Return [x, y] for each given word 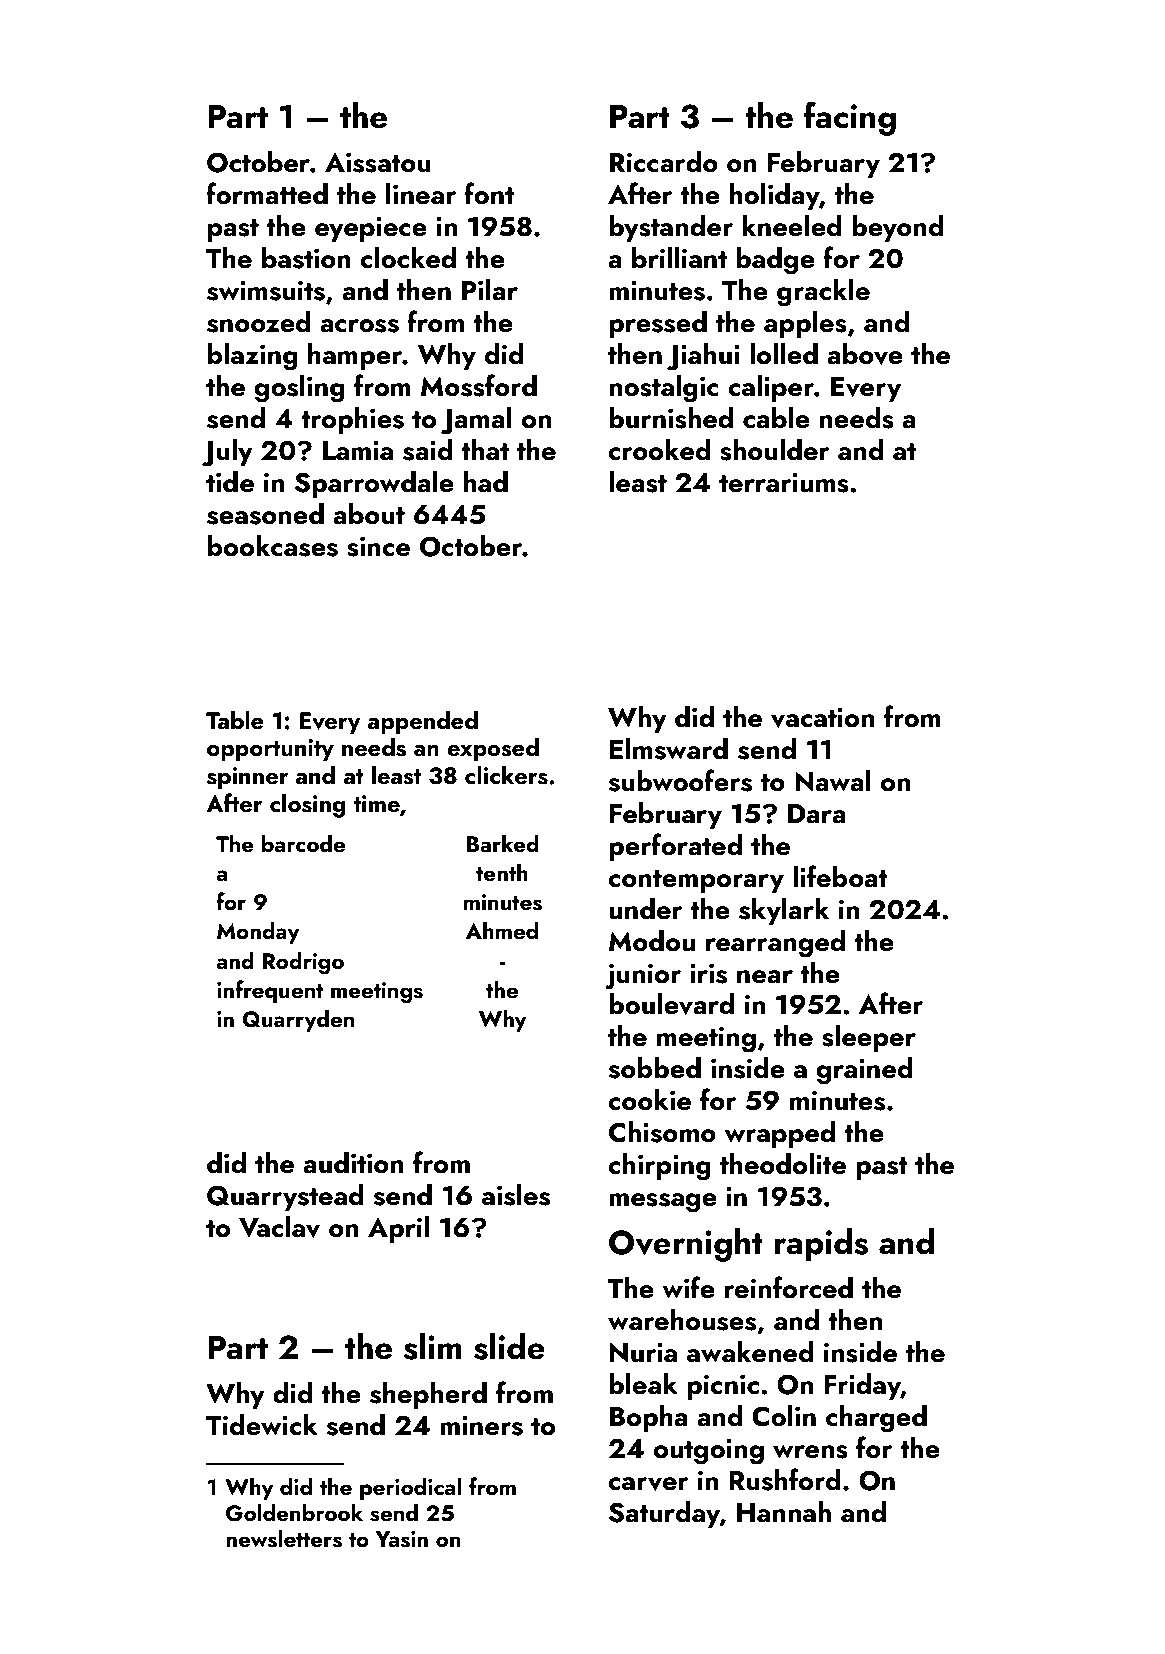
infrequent [270, 991]
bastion [306, 258]
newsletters [284, 1538]
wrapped [780, 1134]
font [489, 193]
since [378, 546]
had [486, 482]
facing [850, 118]
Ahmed [502, 930]
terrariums [784, 482]
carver [648, 1484]
